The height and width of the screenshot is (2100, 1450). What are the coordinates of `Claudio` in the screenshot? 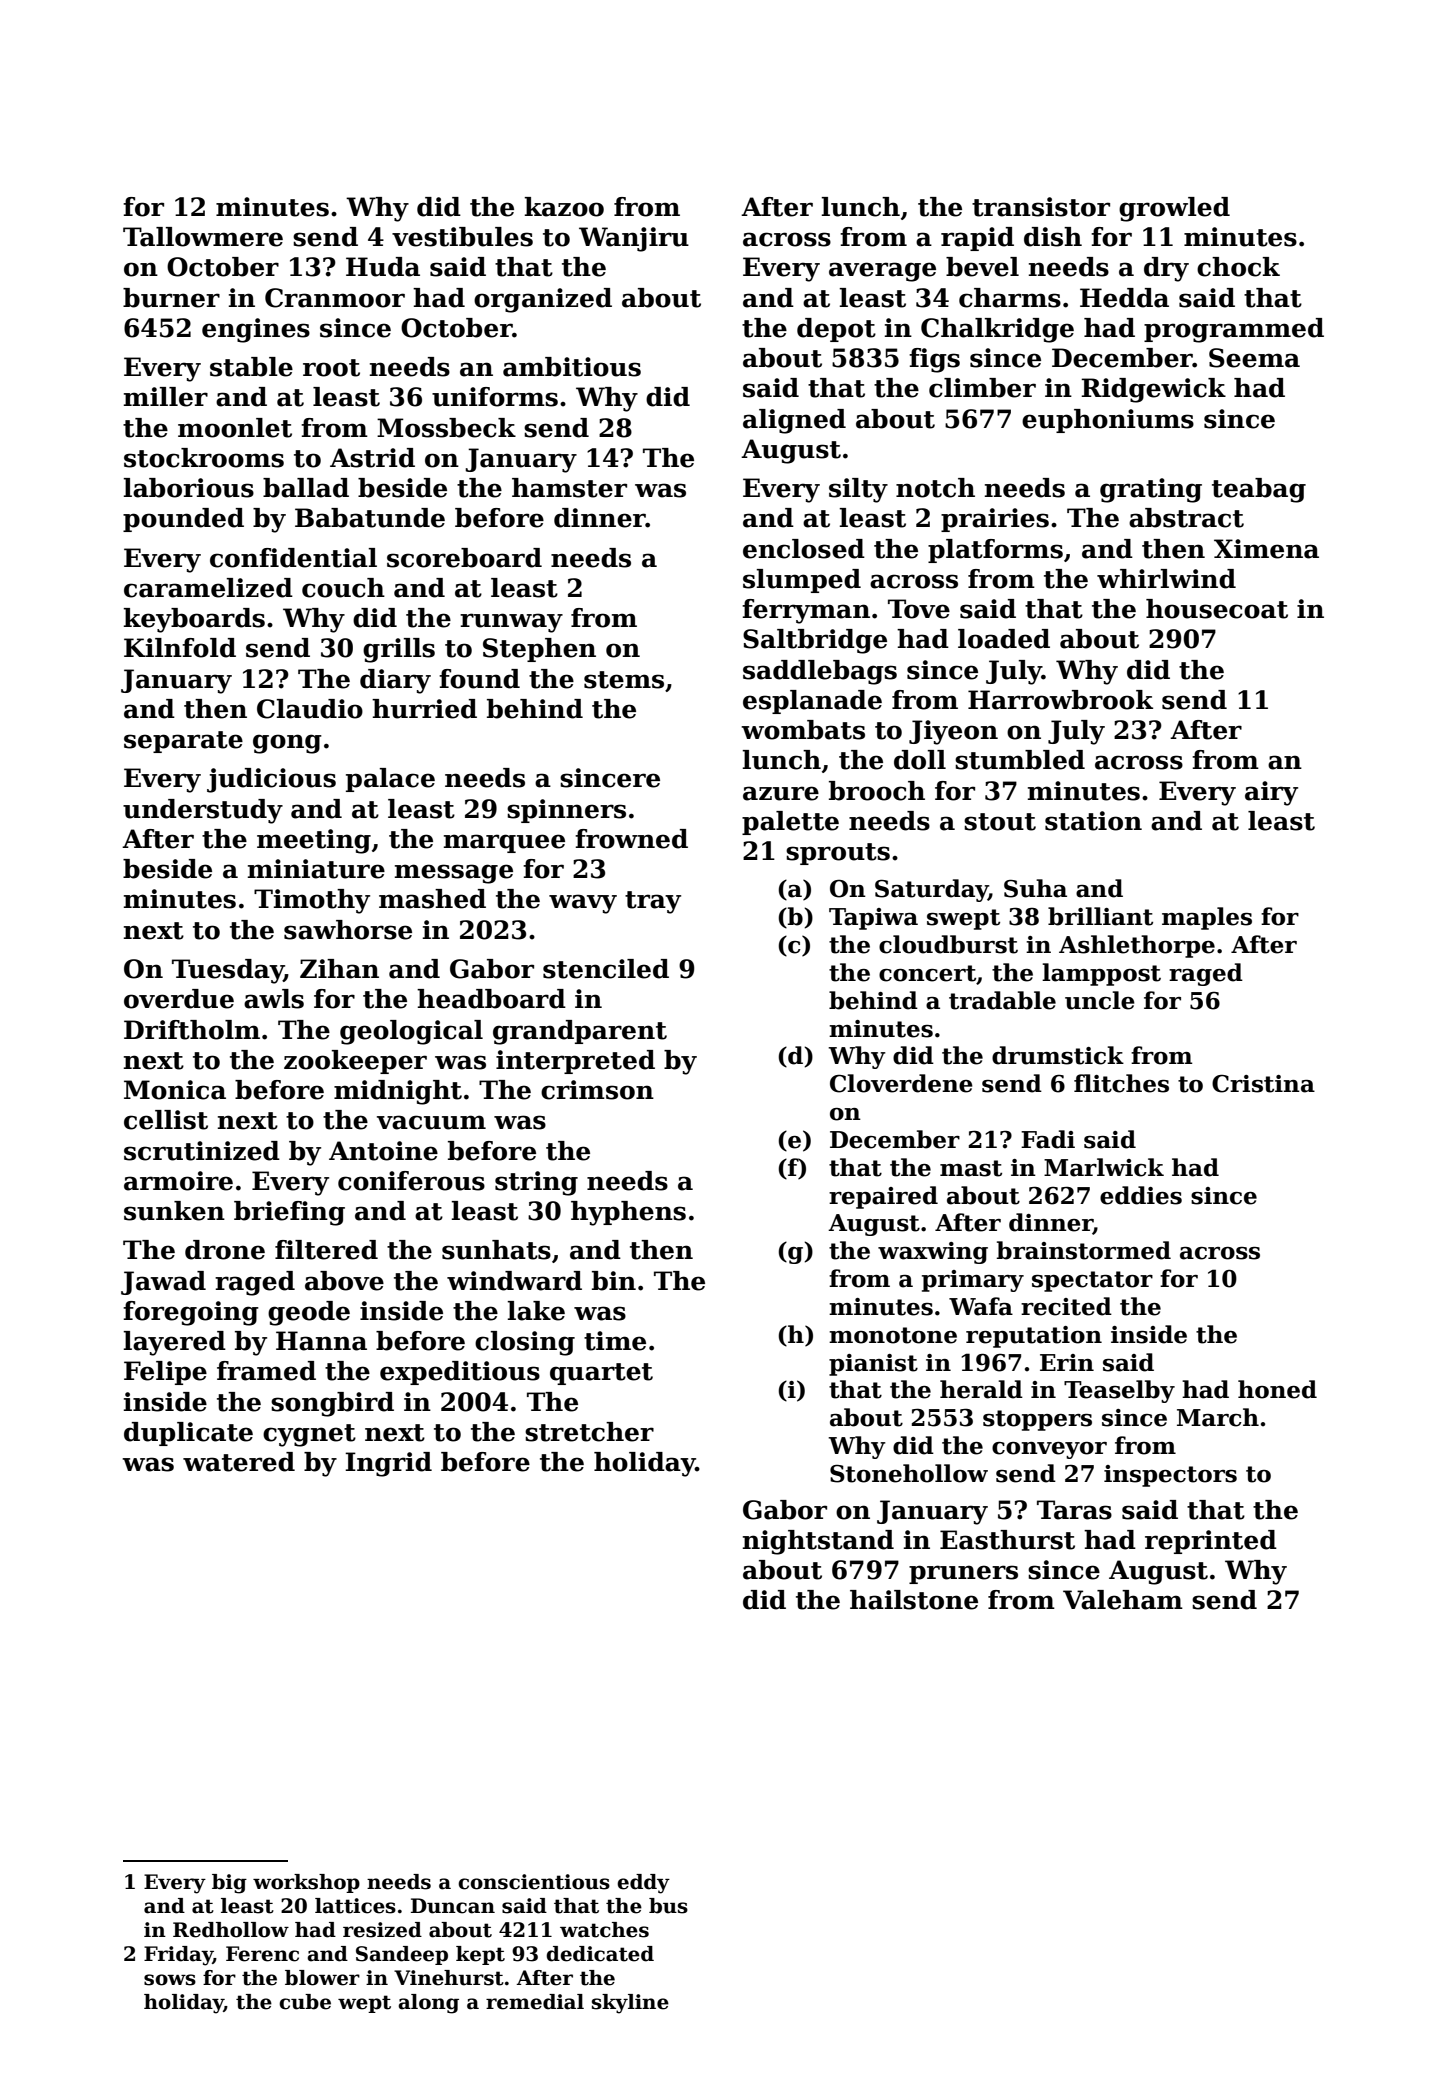 It's located at (310, 709).
